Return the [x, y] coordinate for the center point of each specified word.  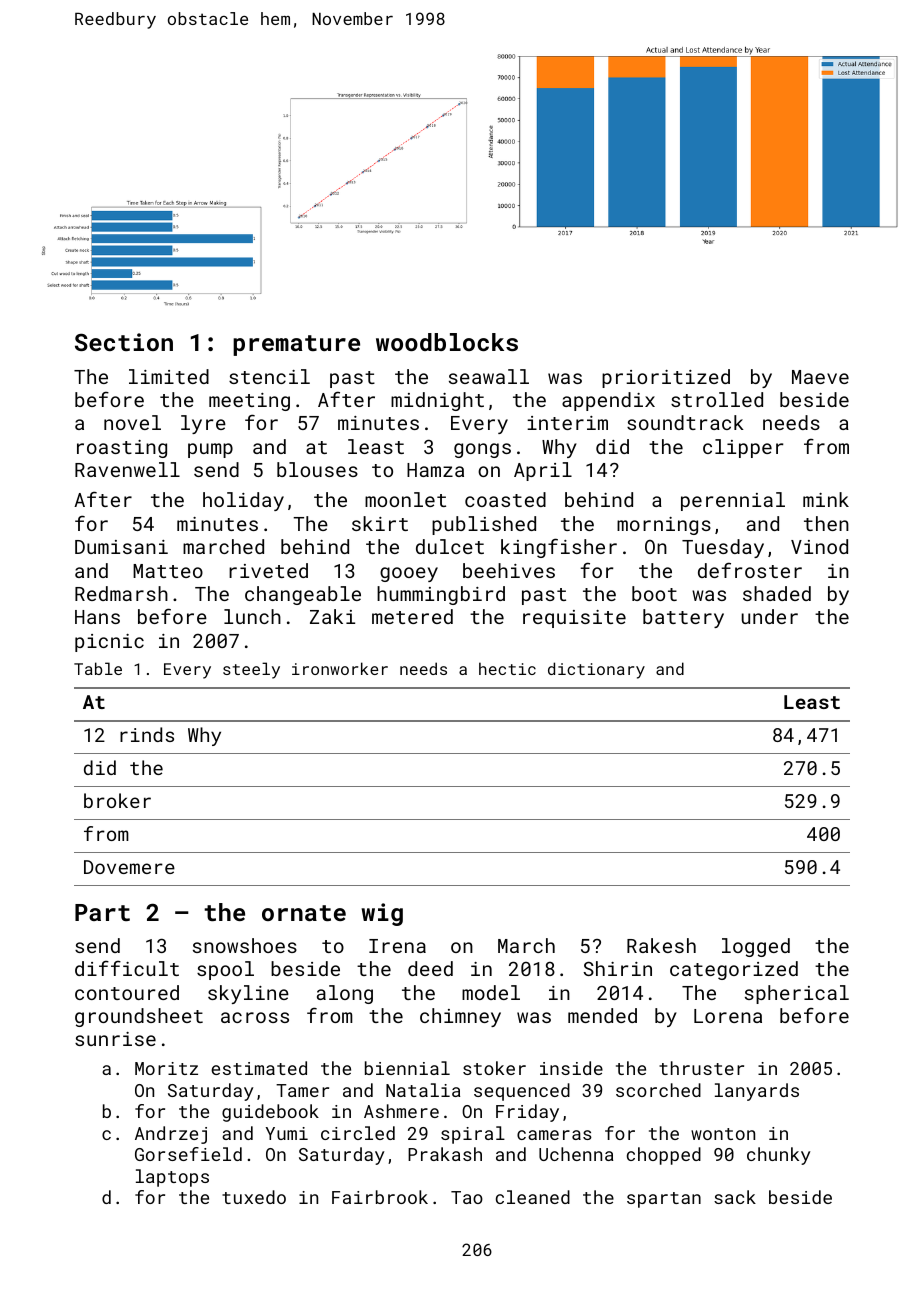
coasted [505, 499]
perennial [733, 501]
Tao [467, 1197]
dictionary [596, 670]
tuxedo [254, 1197]
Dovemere [129, 867]
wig [382, 914]
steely [251, 670]
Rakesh [661, 945]
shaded [777, 593]
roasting [122, 449]
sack [735, 1197]
